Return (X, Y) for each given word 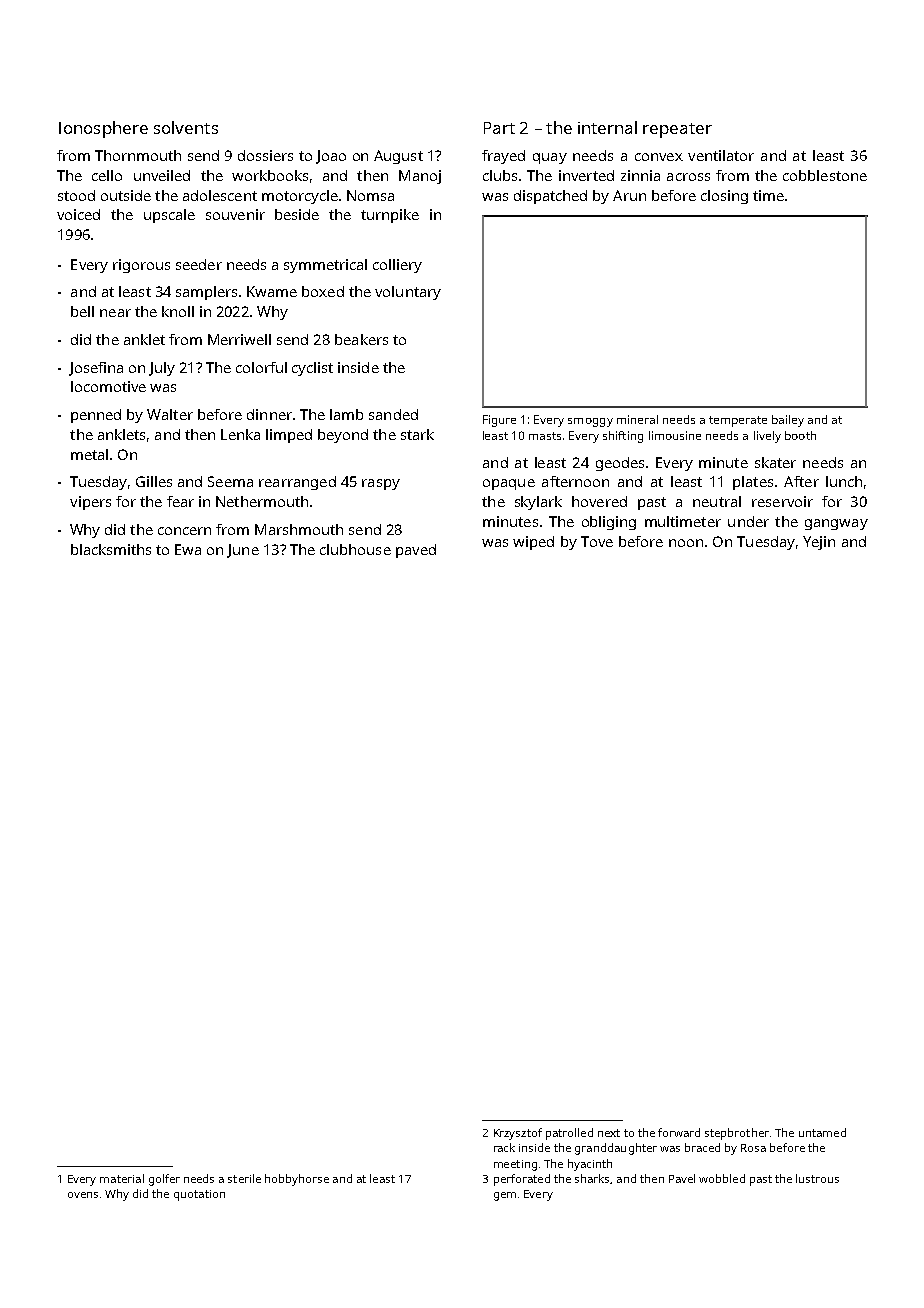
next (609, 1133)
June (243, 551)
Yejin (819, 543)
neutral (717, 501)
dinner (269, 414)
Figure (499, 421)
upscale (169, 216)
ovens (83, 1195)
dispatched (550, 197)
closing (724, 197)
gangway (836, 524)
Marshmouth (299, 529)
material (122, 1178)
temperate (738, 421)
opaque (509, 484)
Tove (597, 541)
